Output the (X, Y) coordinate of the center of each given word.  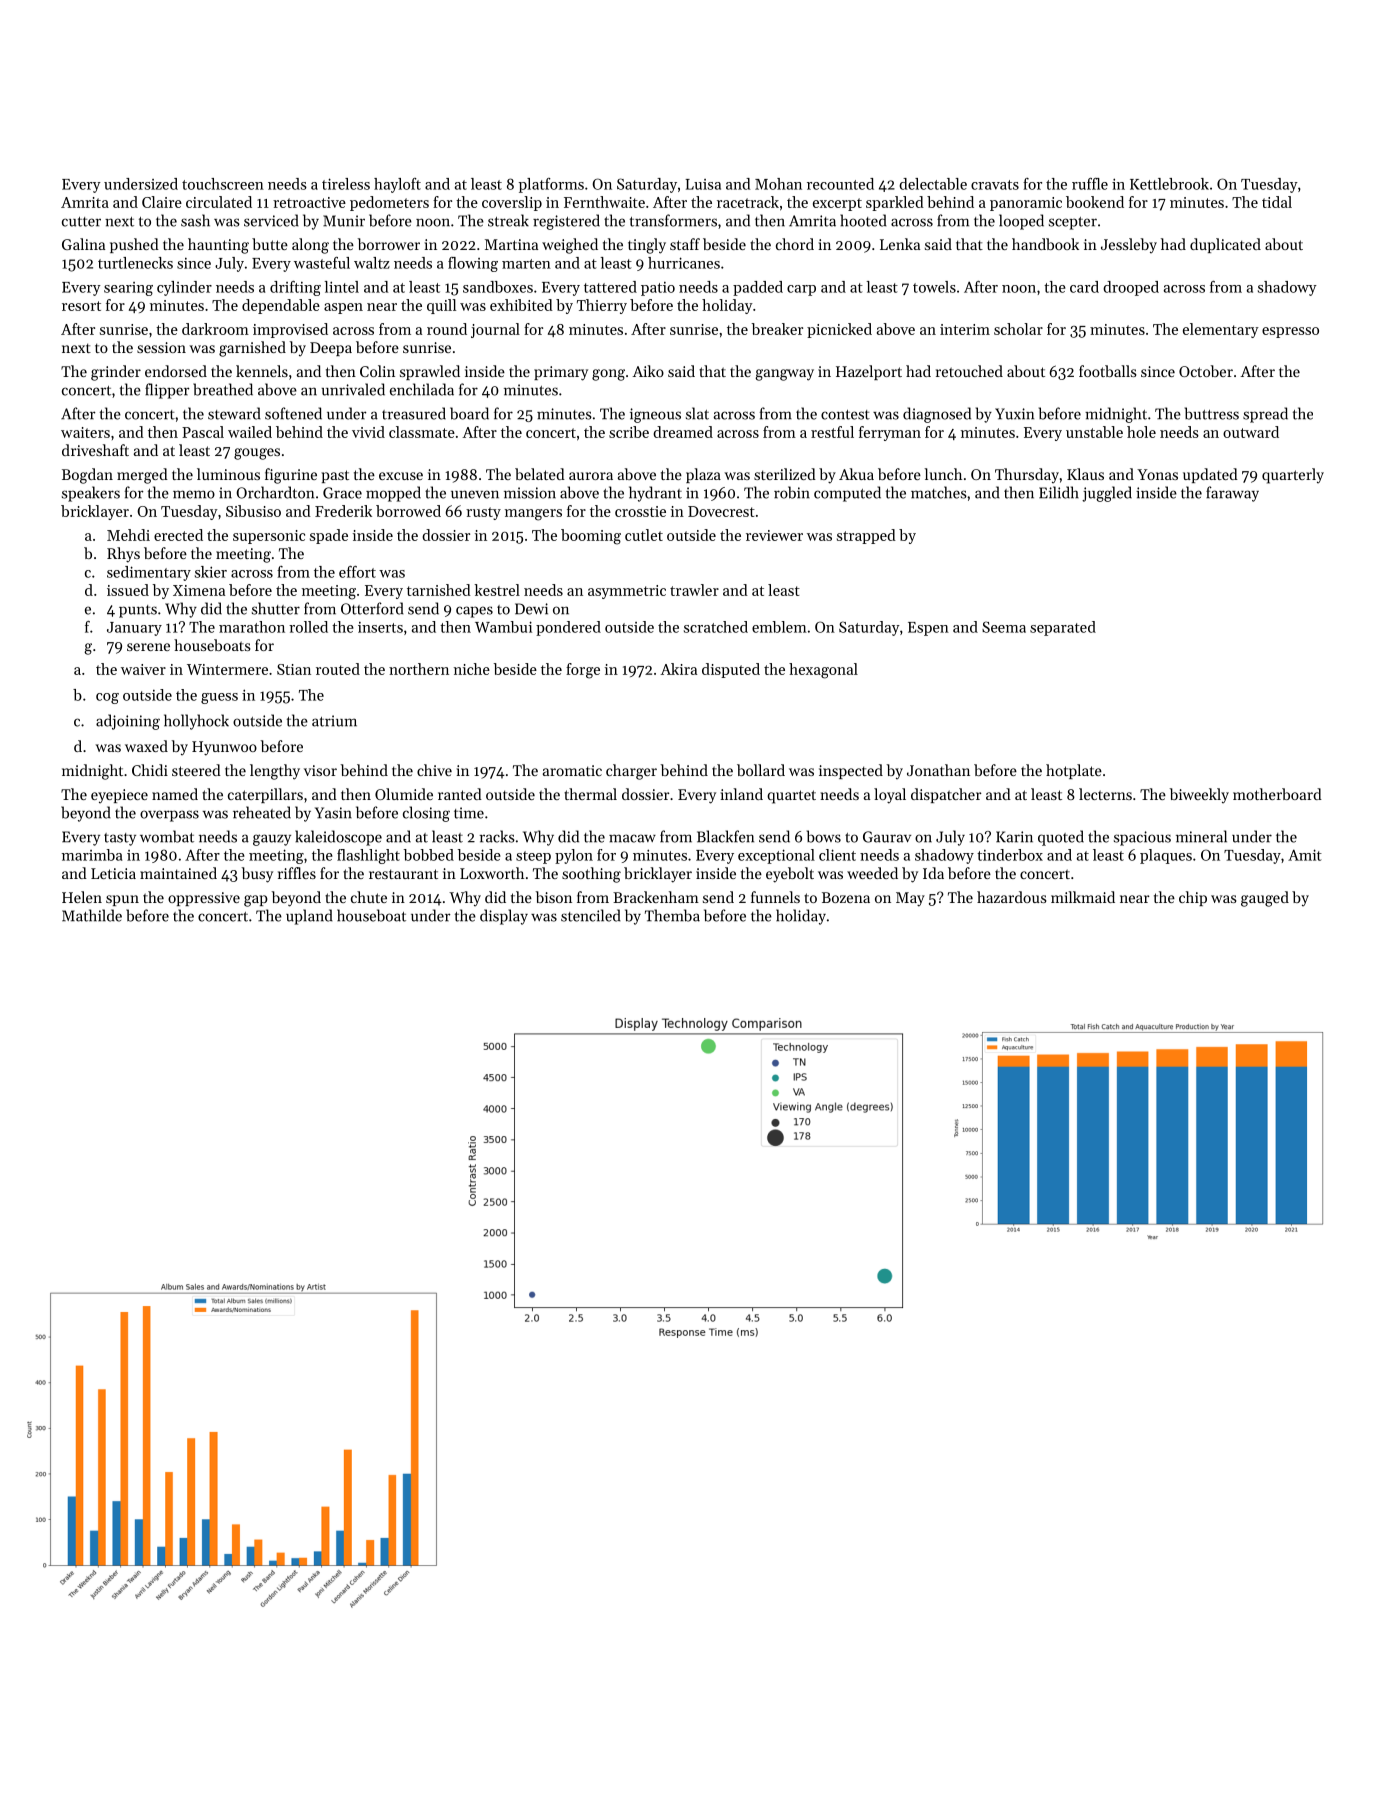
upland (309, 917)
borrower (389, 244)
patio (658, 289)
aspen (343, 308)
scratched (716, 627)
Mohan (778, 184)
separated (1063, 628)
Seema (1004, 627)
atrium (334, 721)
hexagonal (823, 671)
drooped (1131, 288)
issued (128, 590)
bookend (1095, 202)
